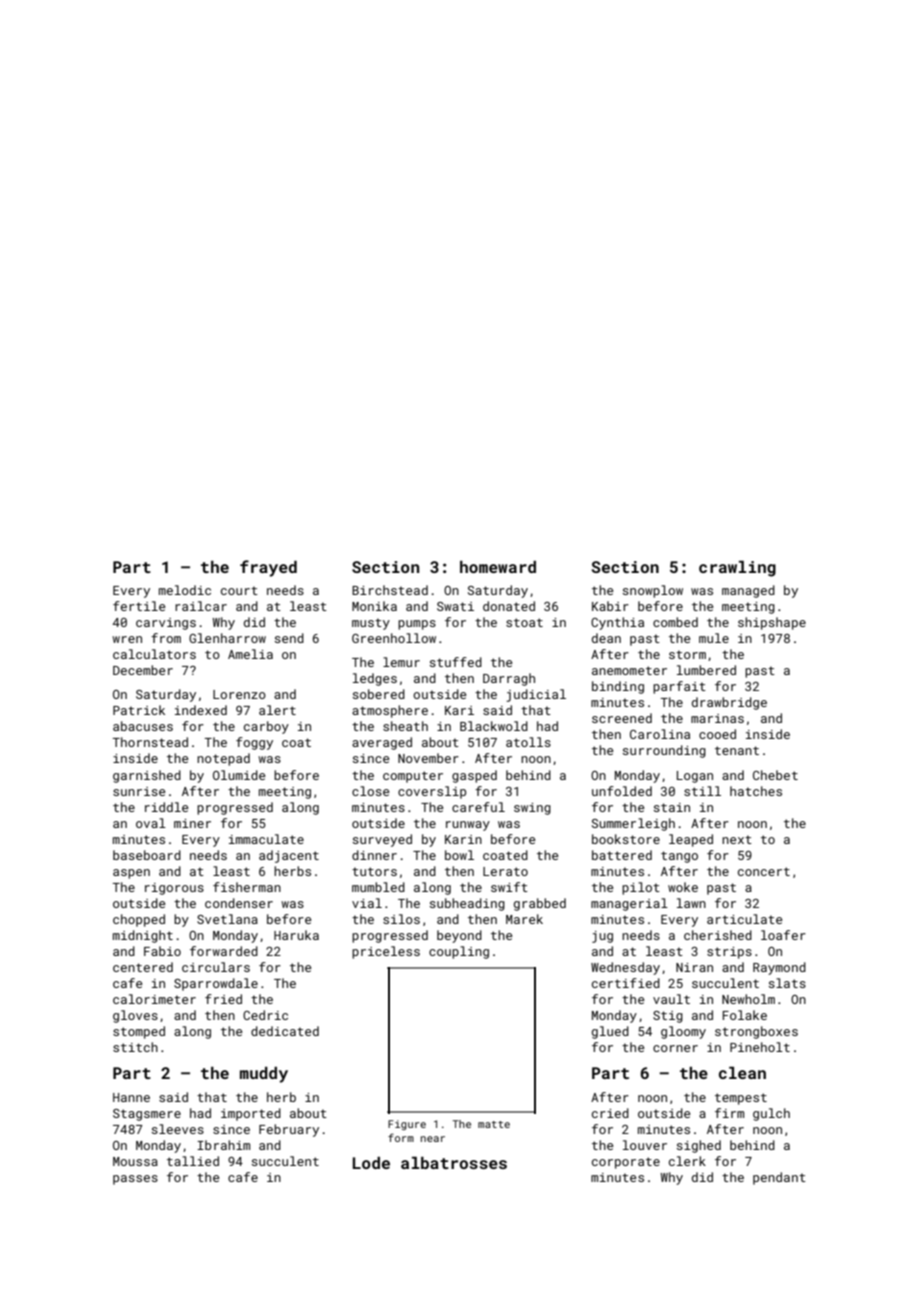 The height and width of the document is (1308, 924). What do you see at coordinates (675, 1048) in the document?
I see `corner` at bounding box center [675, 1048].
